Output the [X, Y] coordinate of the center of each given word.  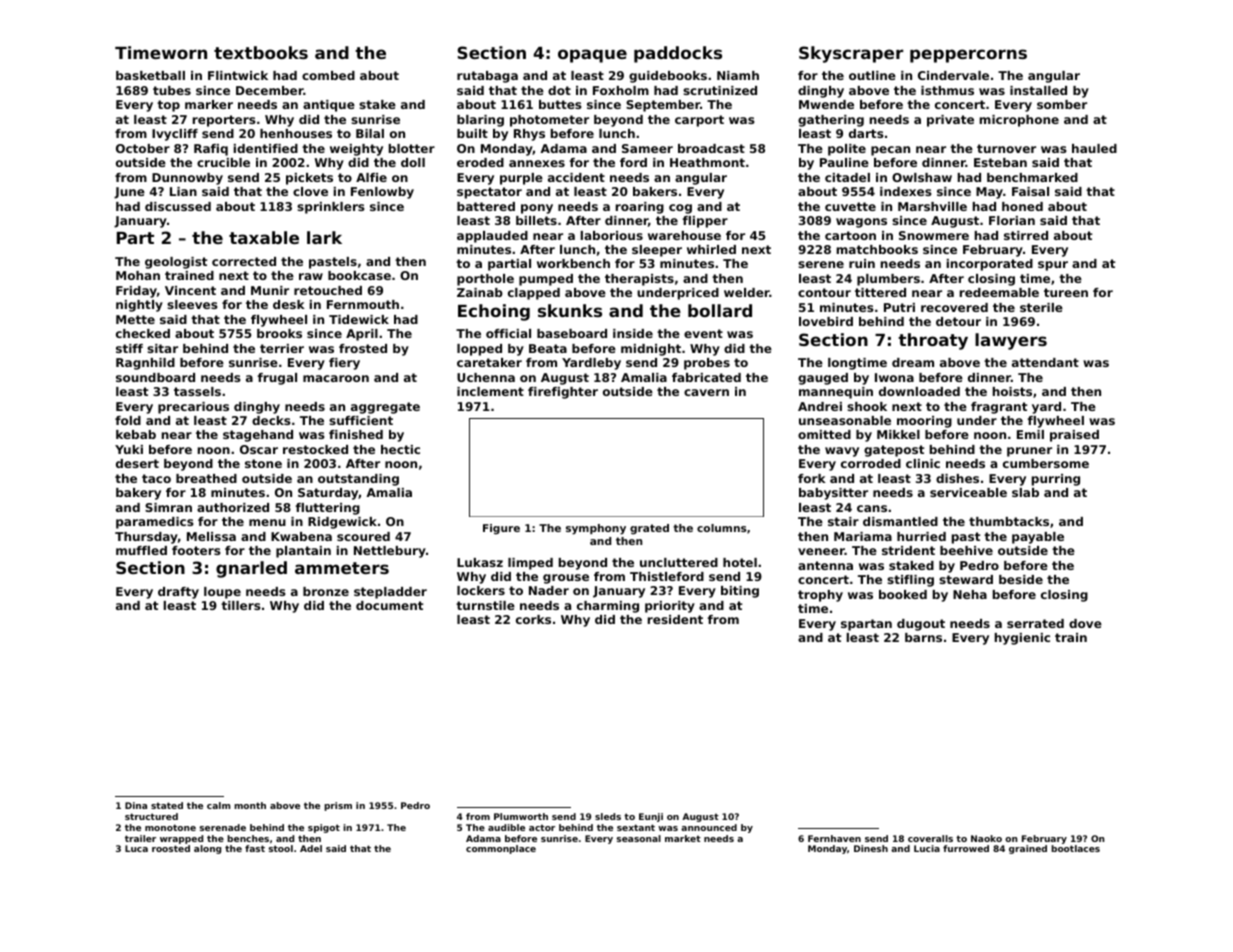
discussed [178, 206]
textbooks [261, 52]
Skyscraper [851, 54]
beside [1021, 579]
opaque [592, 56]
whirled [711, 249]
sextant [636, 827]
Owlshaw [922, 177]
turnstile [485, 605]
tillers [241, 605]
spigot [324, 828]
